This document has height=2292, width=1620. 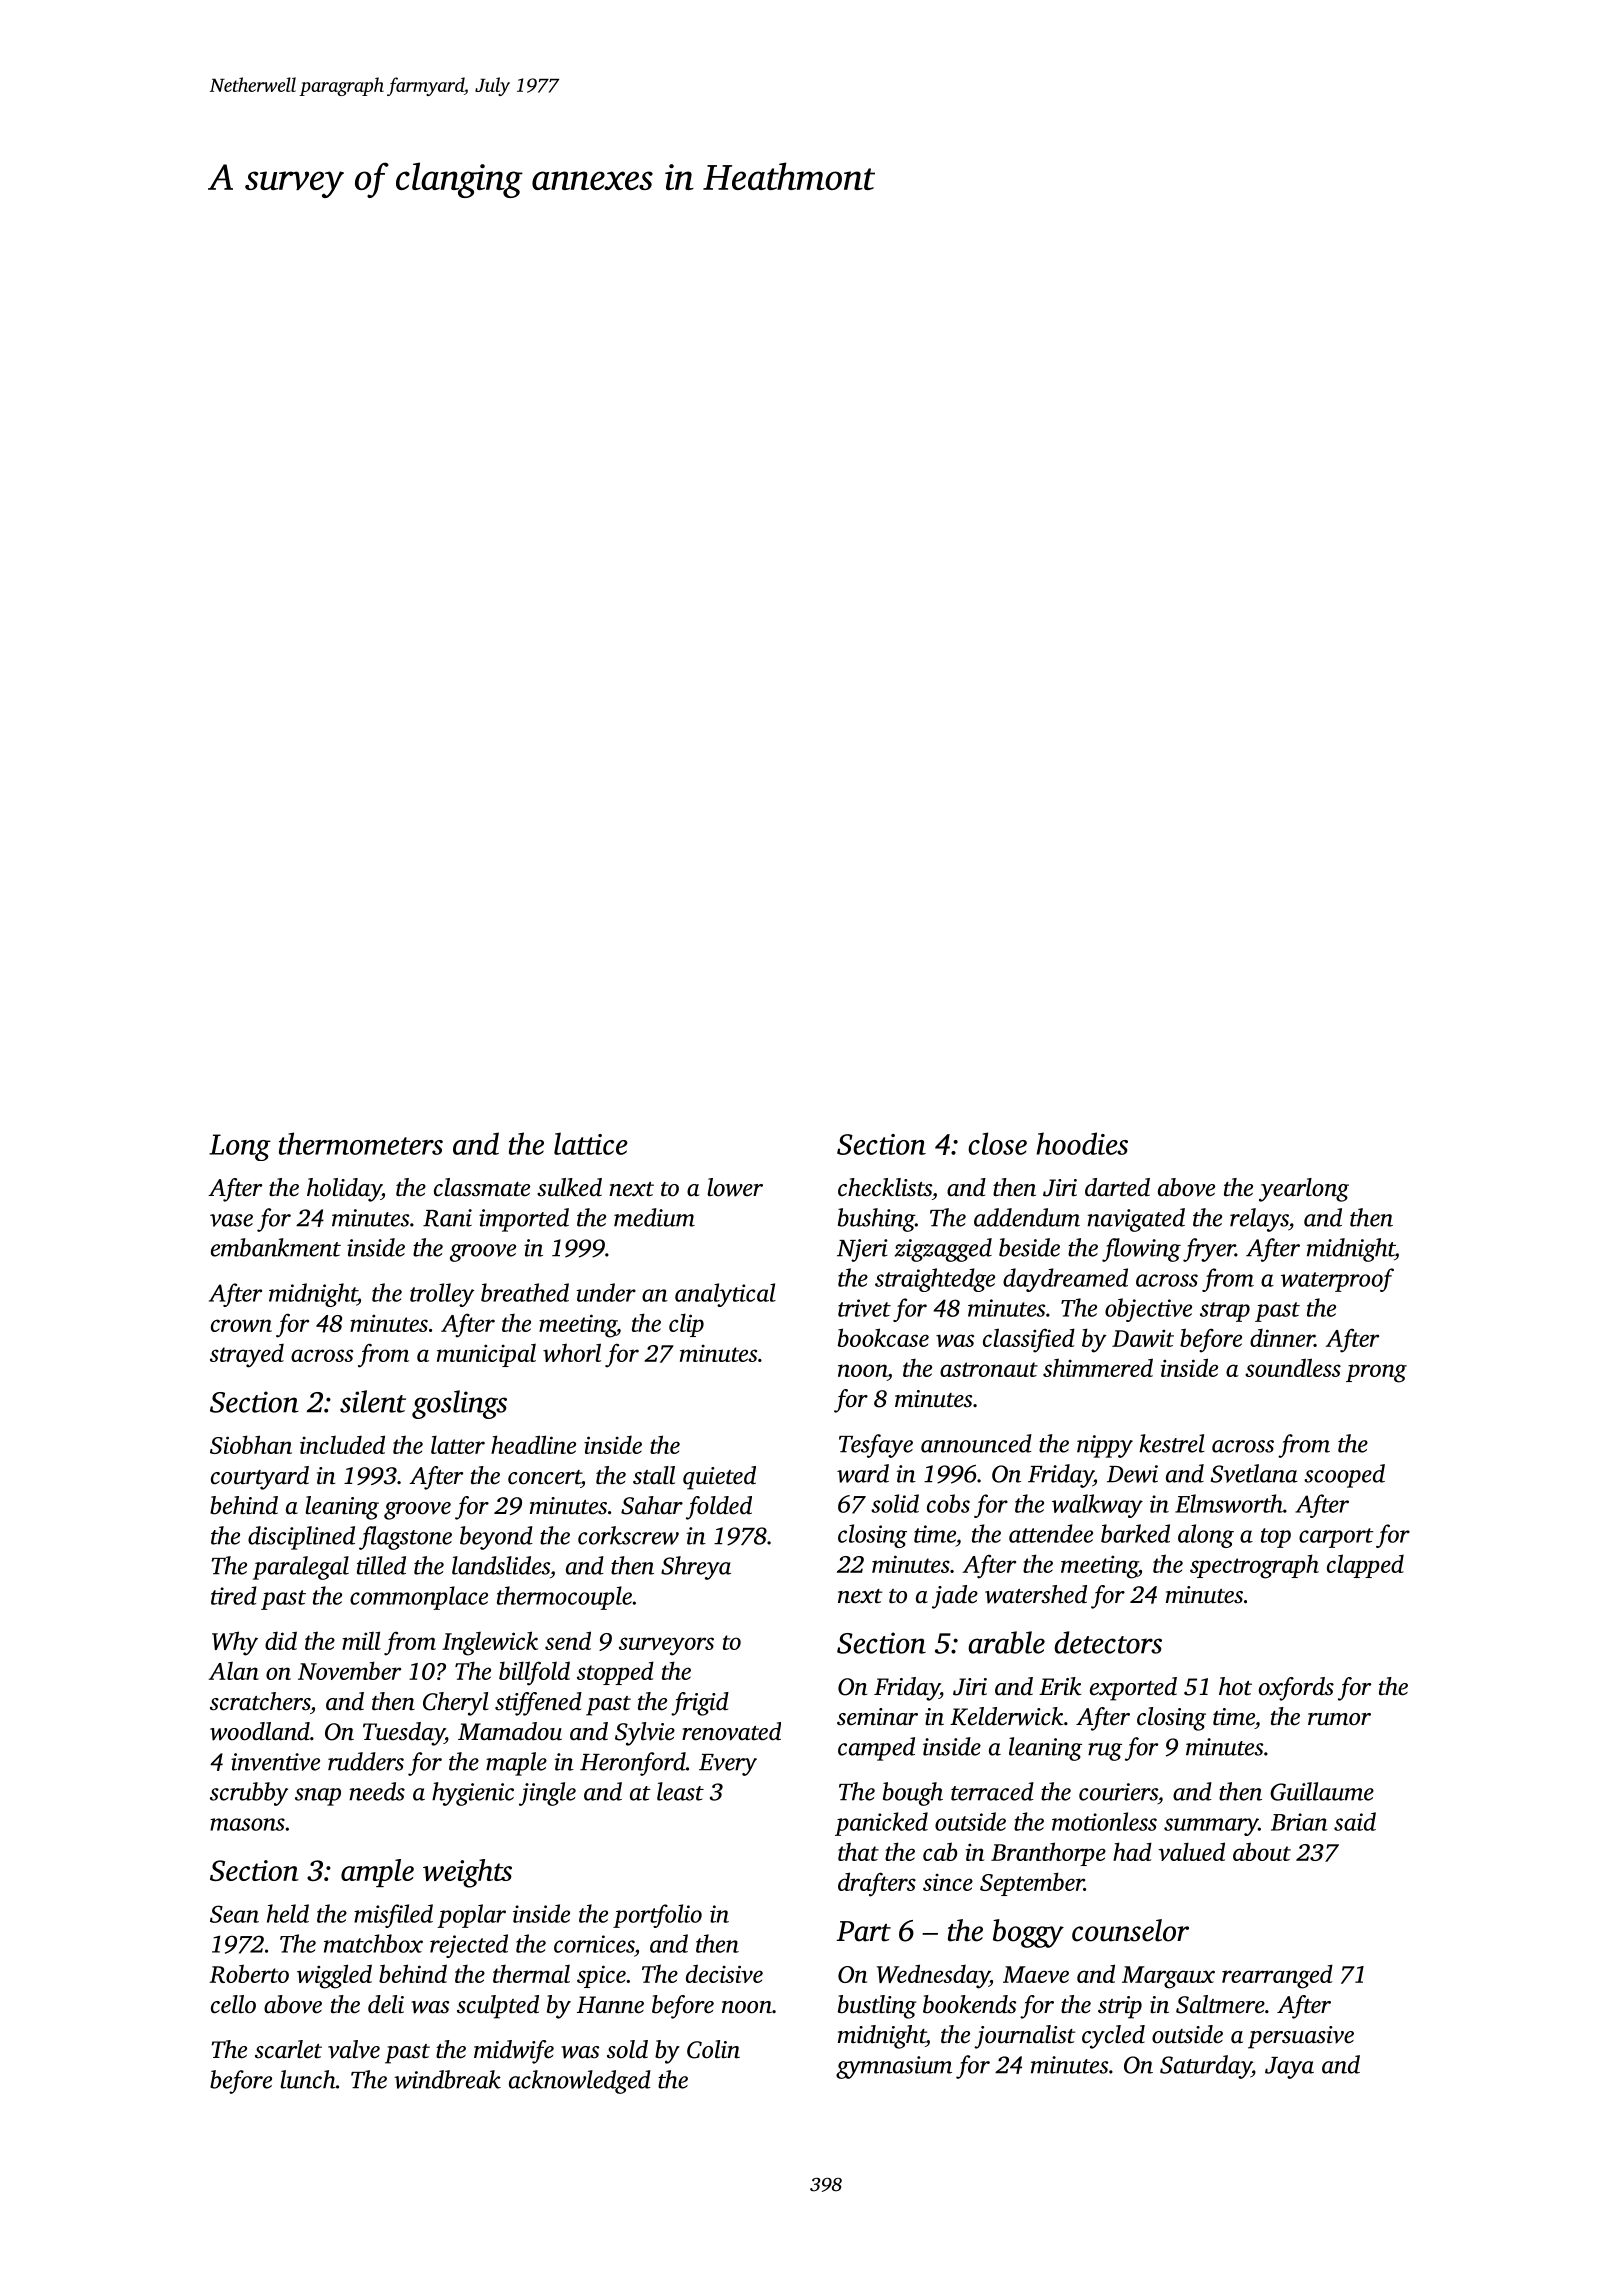 I want to click on Sylvie, so click(x=645, y=1734).
